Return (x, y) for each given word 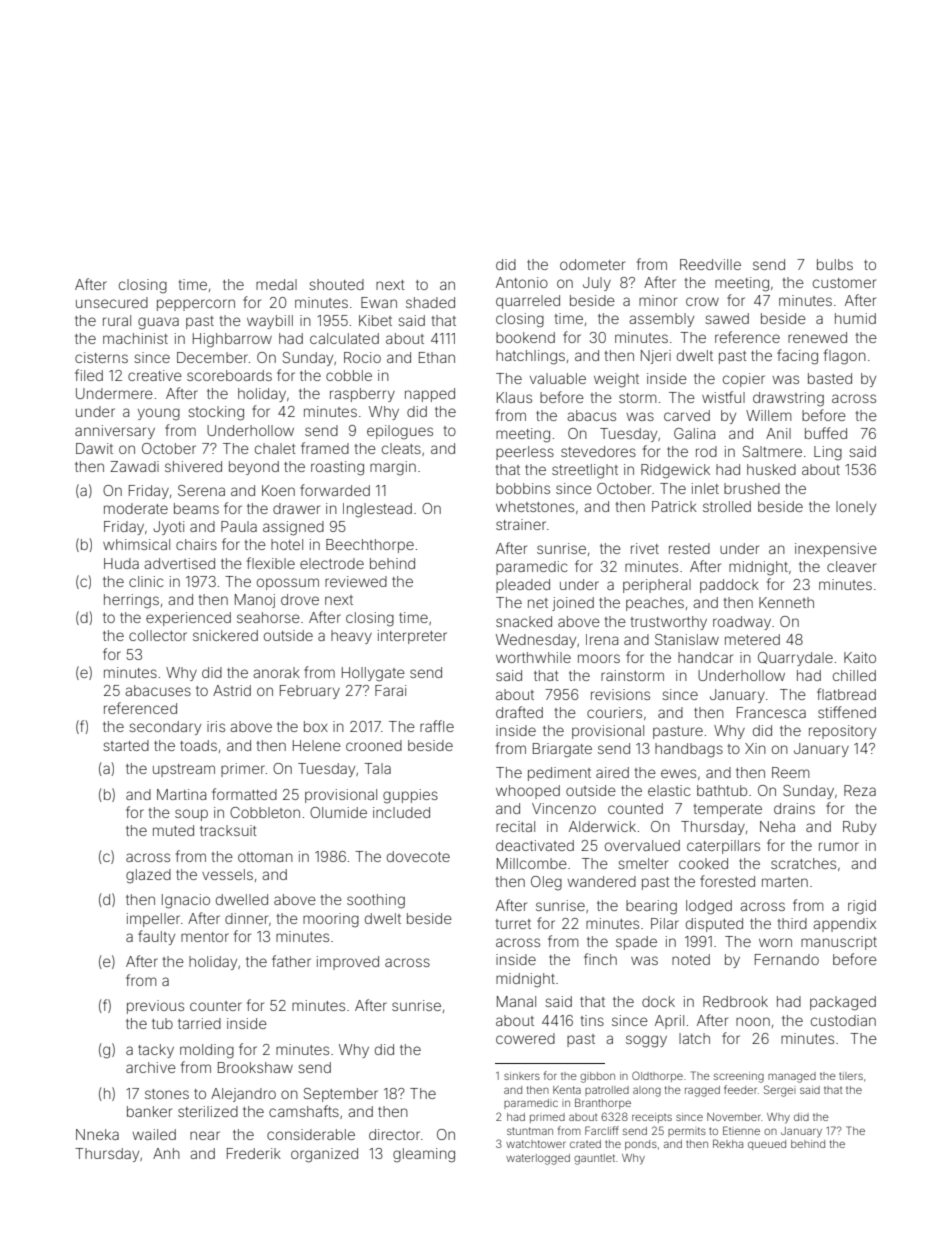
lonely (856, 508)
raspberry (362, 395)
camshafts (304, 1111)
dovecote (418, 856)
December (212, 357)
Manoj (255, 601)
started (126, 745)
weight (616, 380)
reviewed (356, 581)
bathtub (722, 790)
